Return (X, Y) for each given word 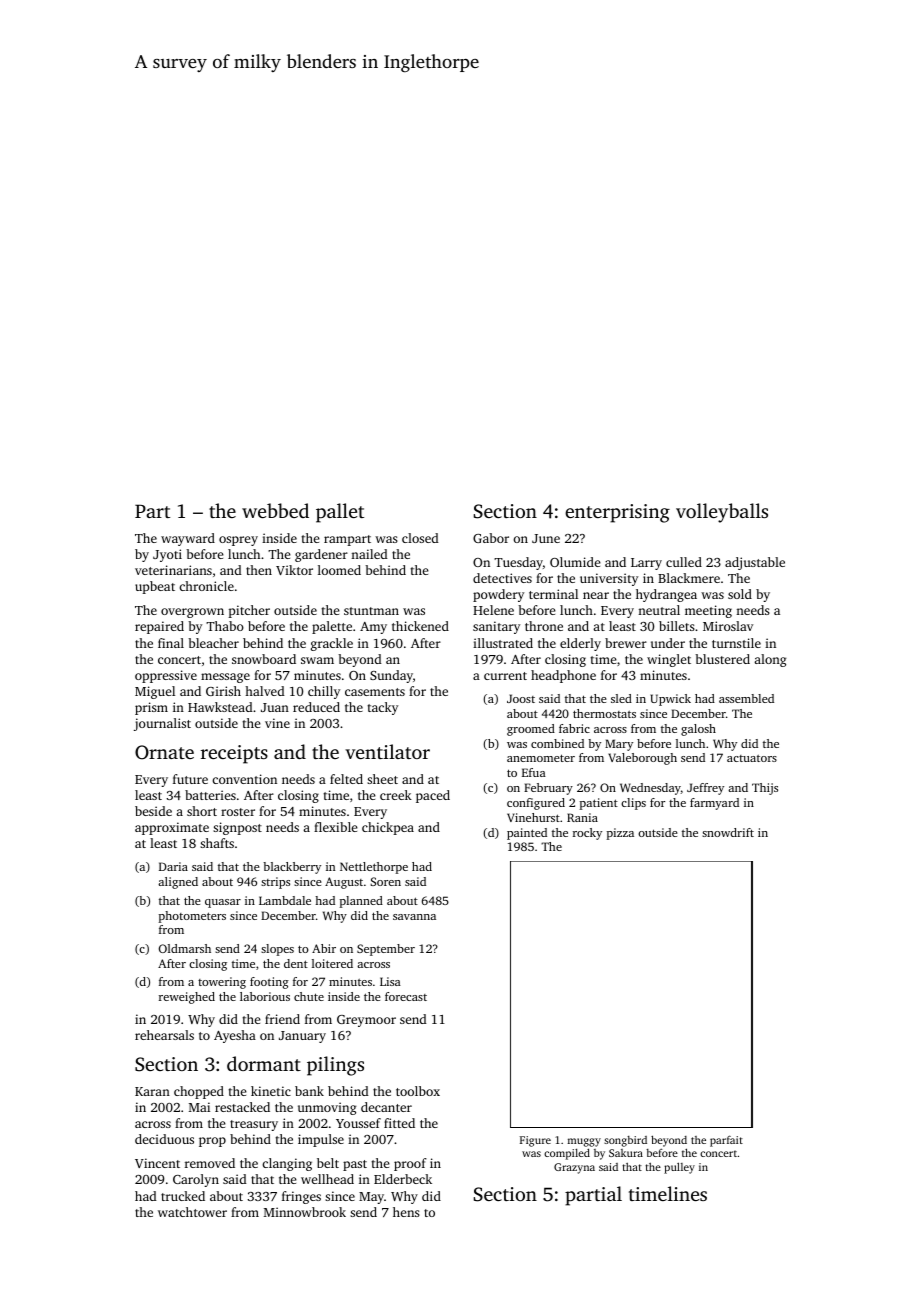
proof (410, 1164)
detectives (502, 578)
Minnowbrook (305, 1212)
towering (222, 983)
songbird (625, 1141)
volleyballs (722, 513)
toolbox (418, 1091)
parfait (726, 1141)
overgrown (192, 613)
